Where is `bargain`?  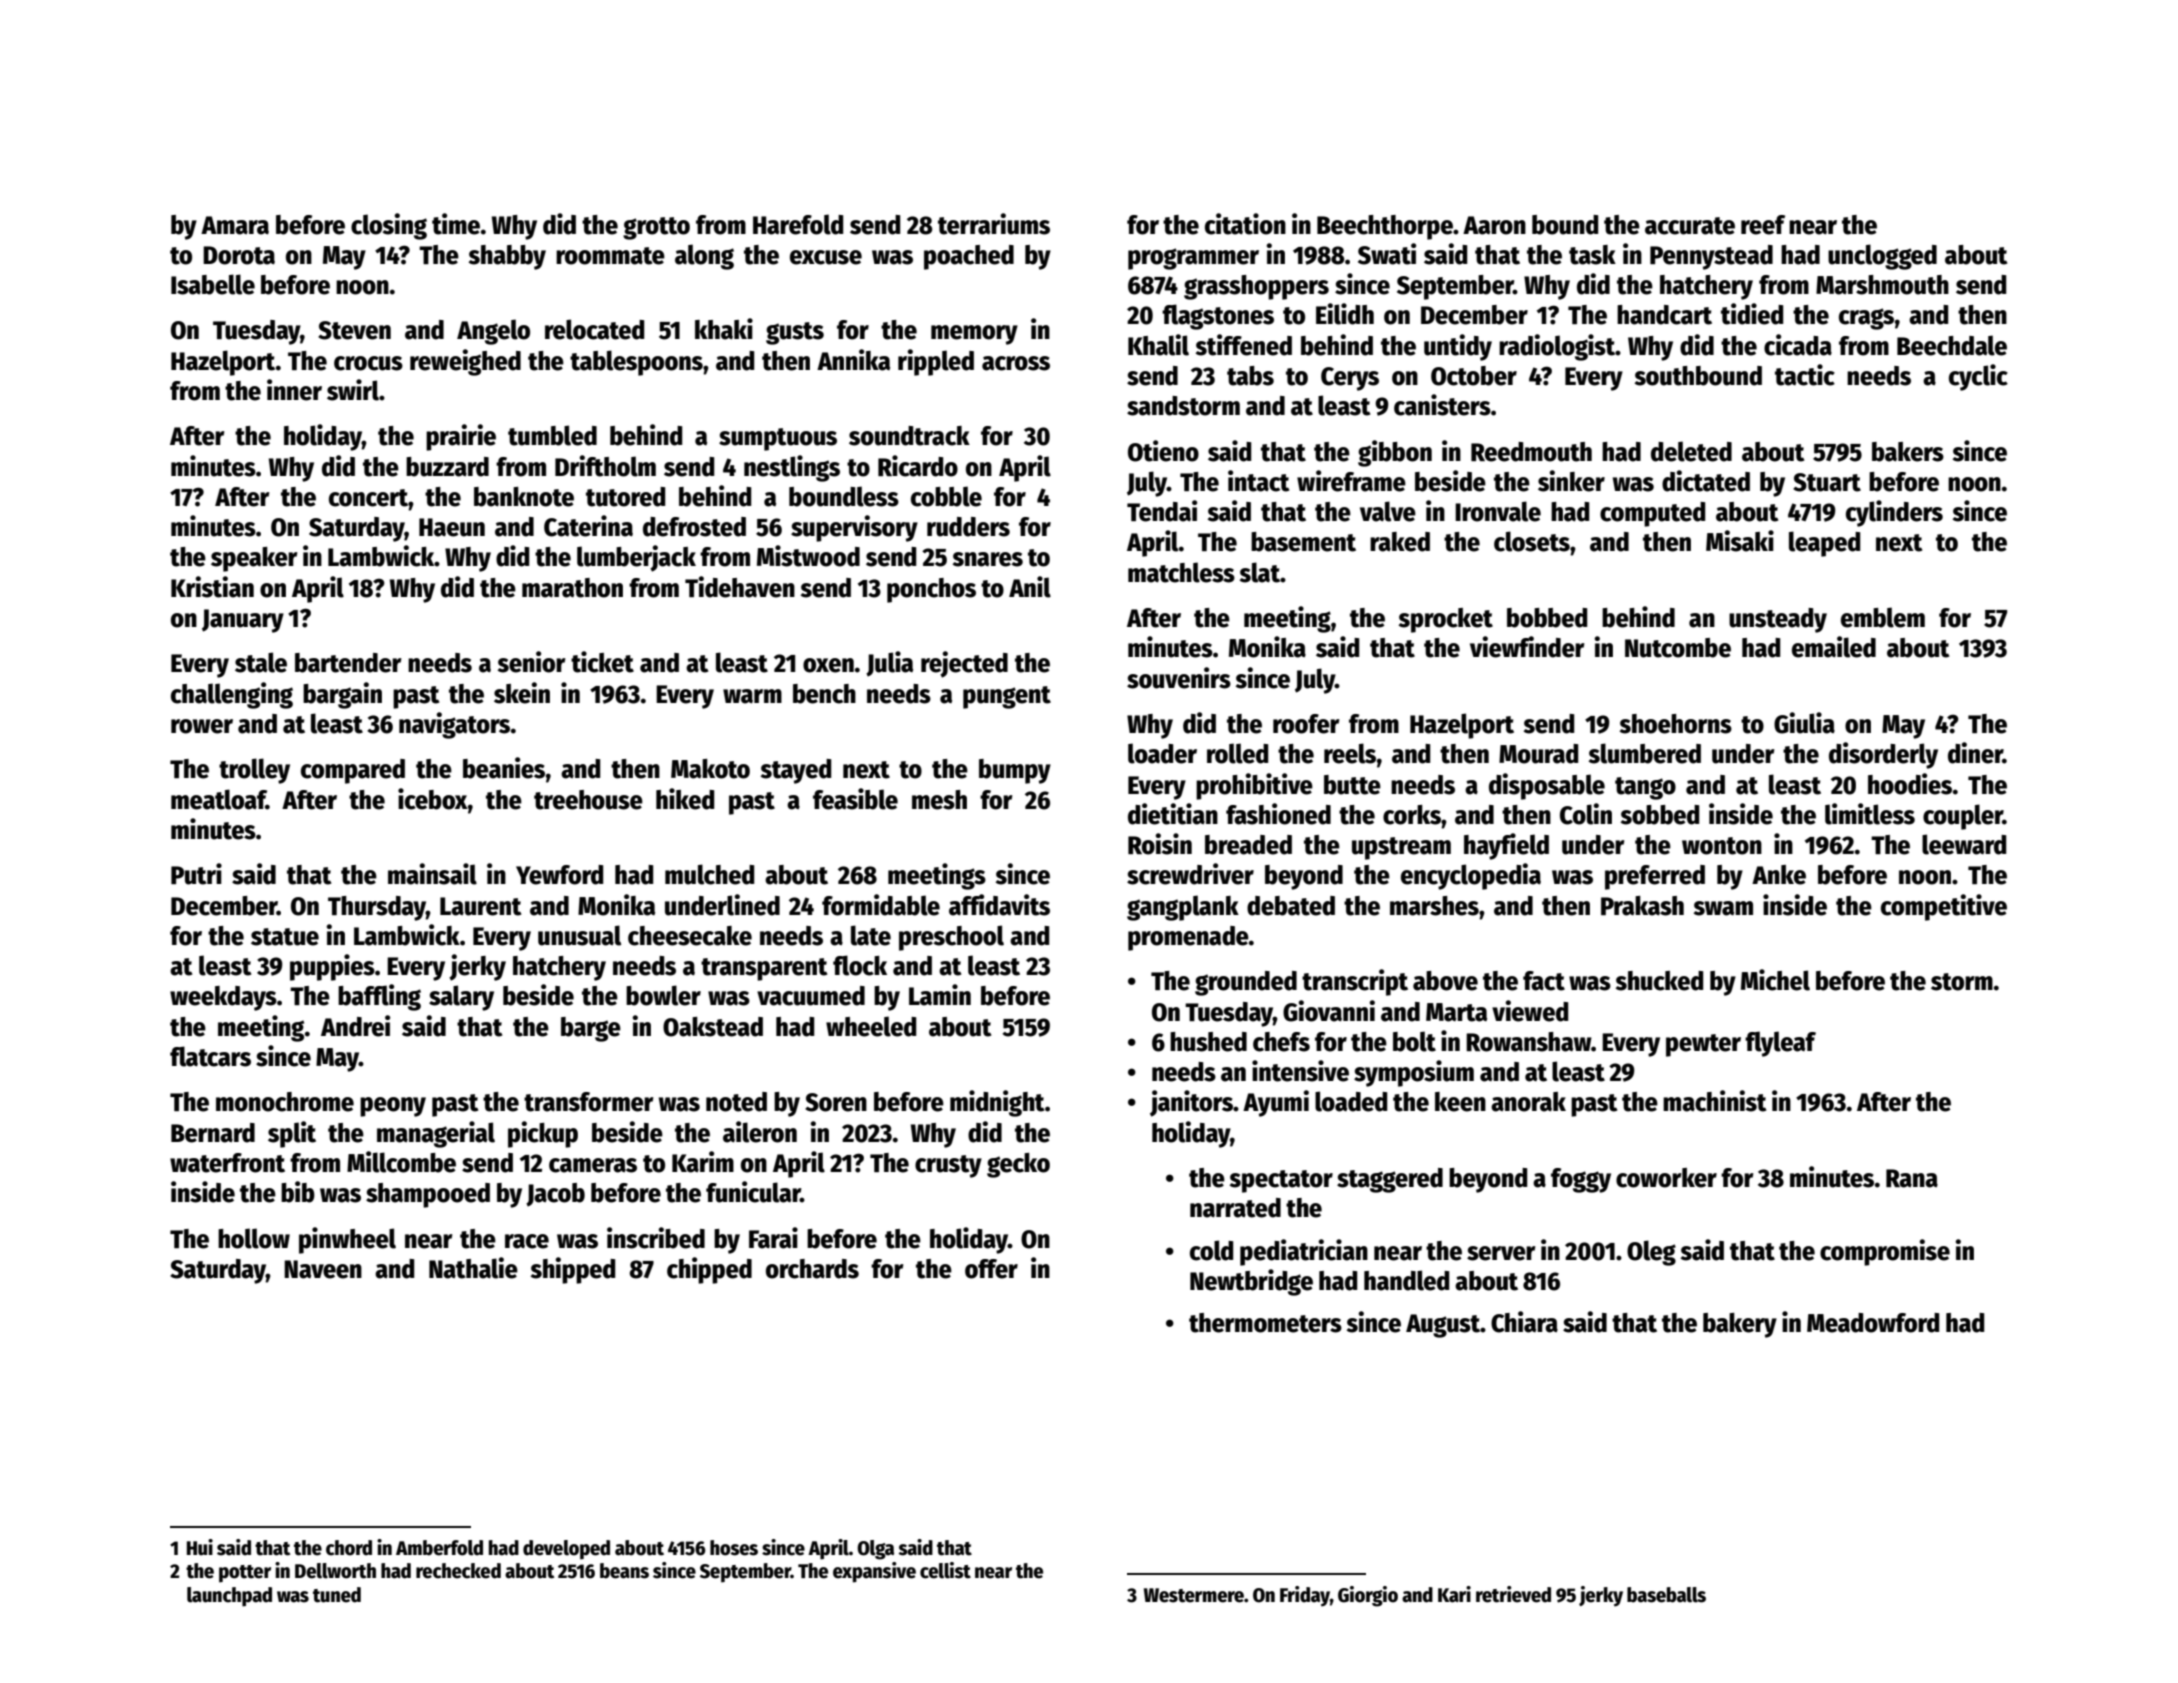
bargain is located at coordinates (342, 695).
